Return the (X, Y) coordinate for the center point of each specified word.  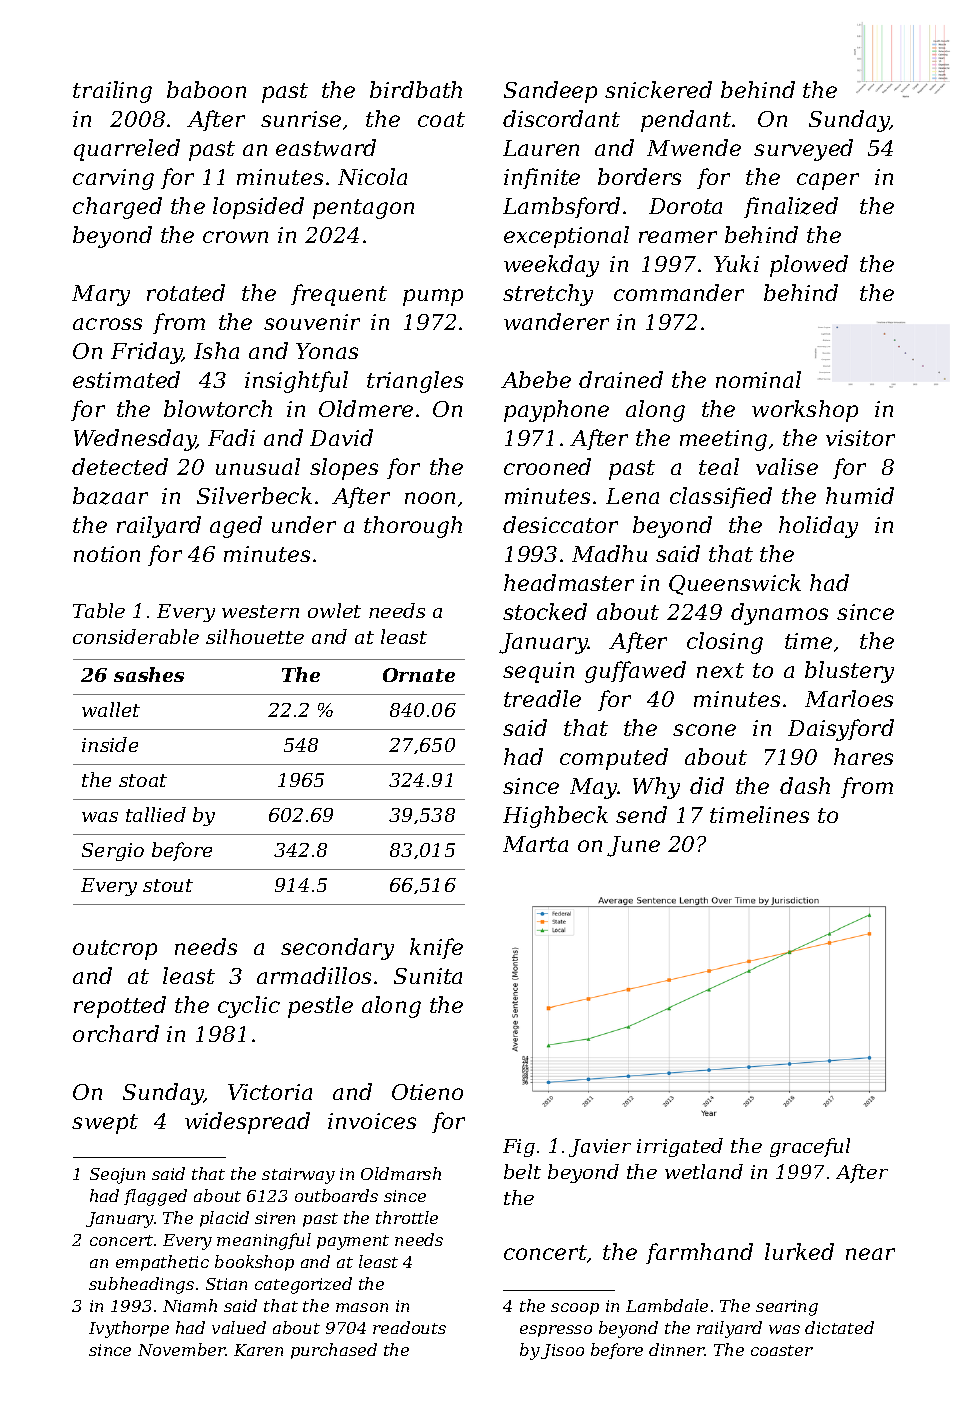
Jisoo (562, 1351)
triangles (415, 382)
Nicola (372, 176)
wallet (111, 709)
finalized (791, 207)
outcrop (115, 950)
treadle (542, 698)
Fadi (231, 437)
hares (863, 756)
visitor (860, 438)
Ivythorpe (129, 1329)
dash (805, 785)
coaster (782, 1350)
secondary (337, 949)
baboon (206, 89)
